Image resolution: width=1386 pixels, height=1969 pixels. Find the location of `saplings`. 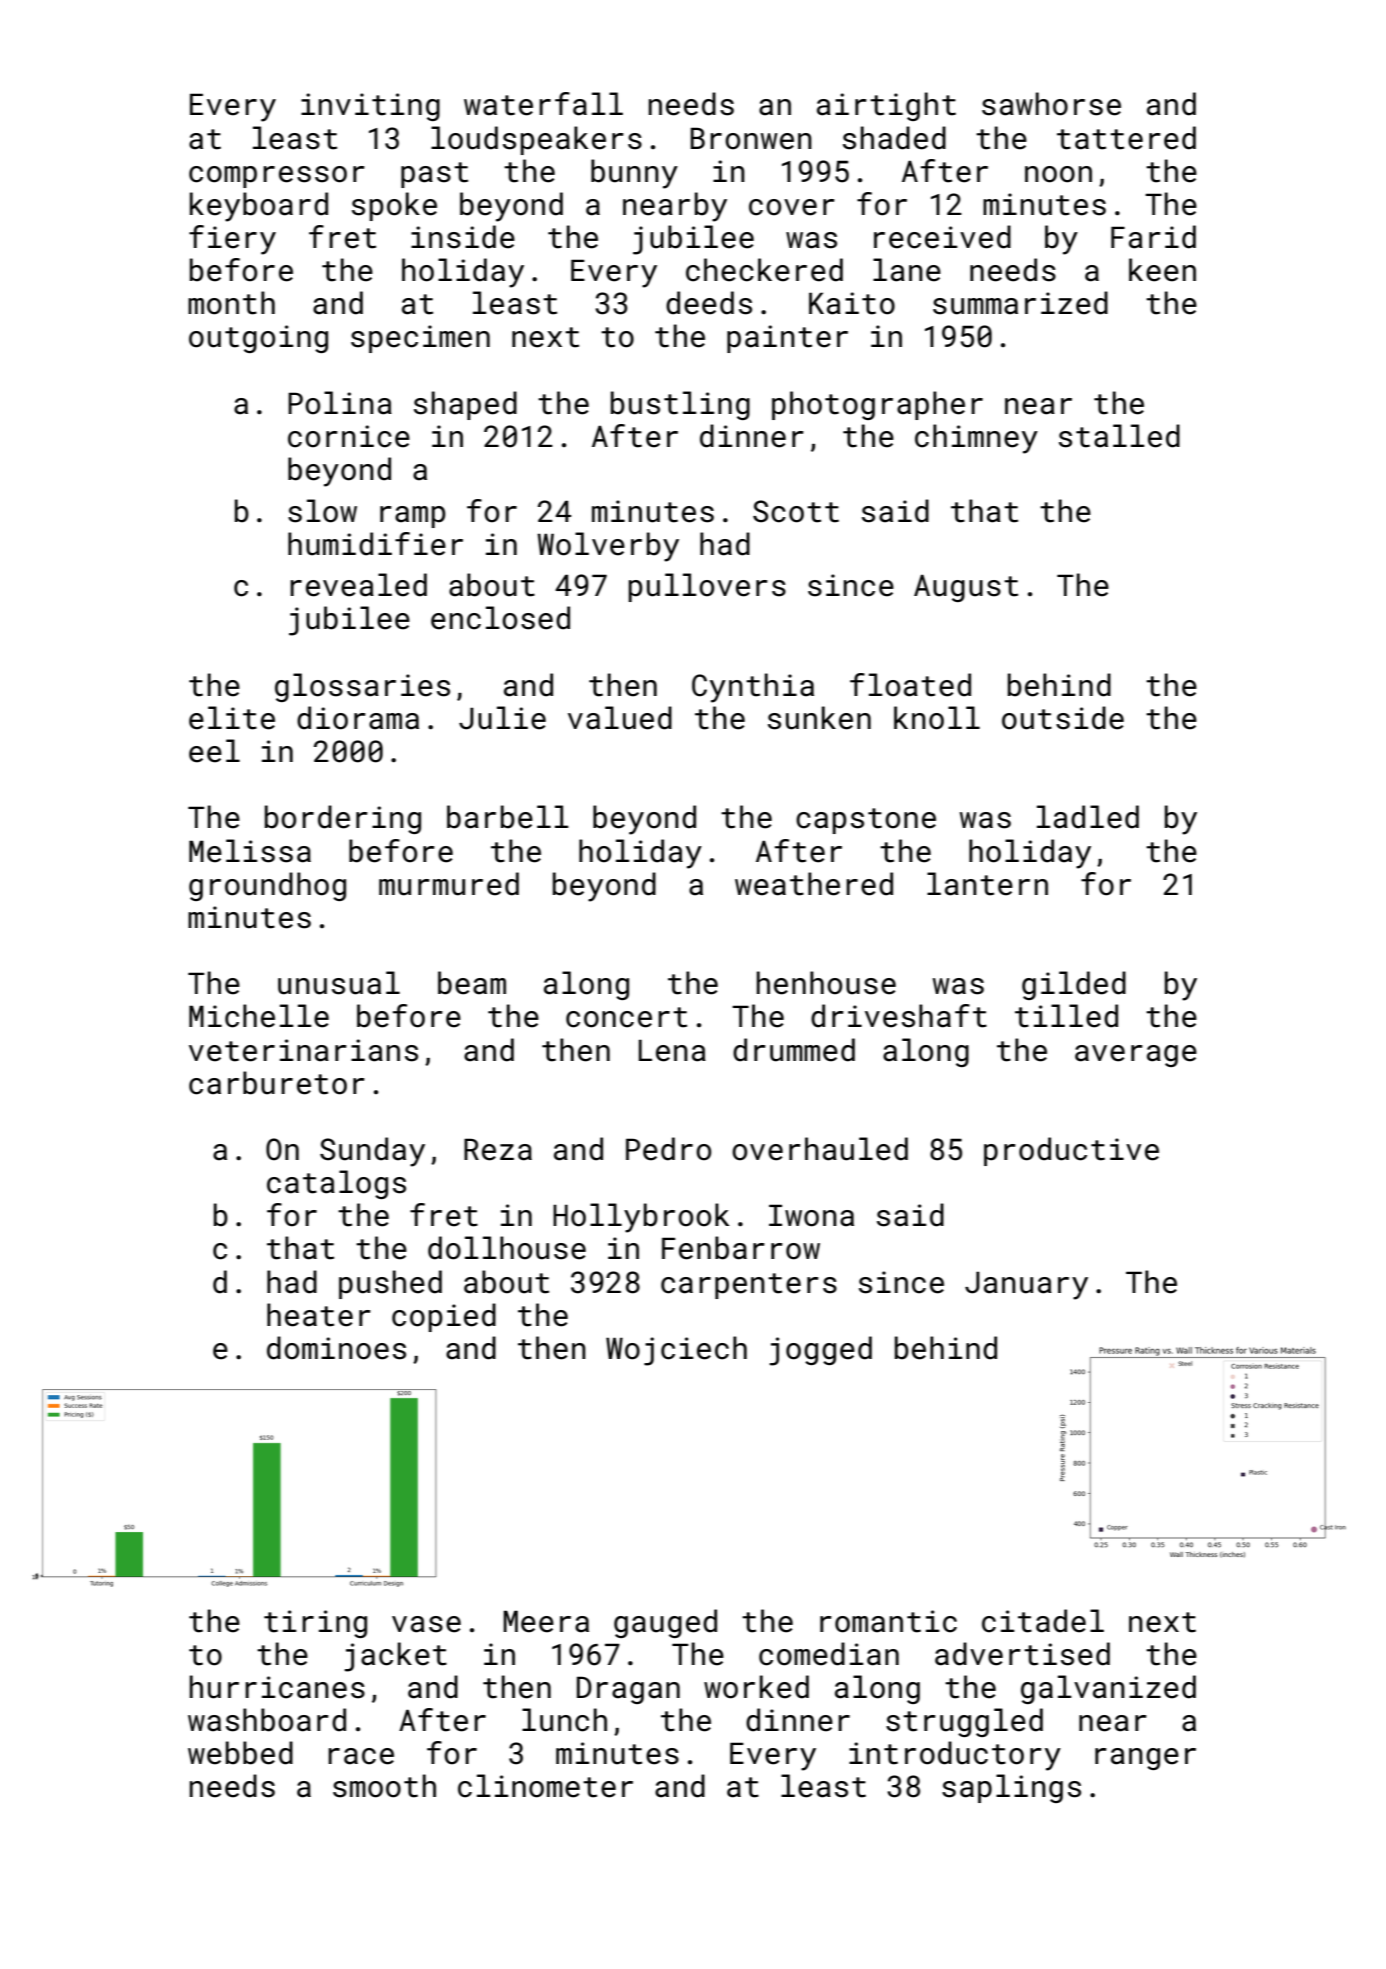

saplings is located at coordinates (1011, 1788).
